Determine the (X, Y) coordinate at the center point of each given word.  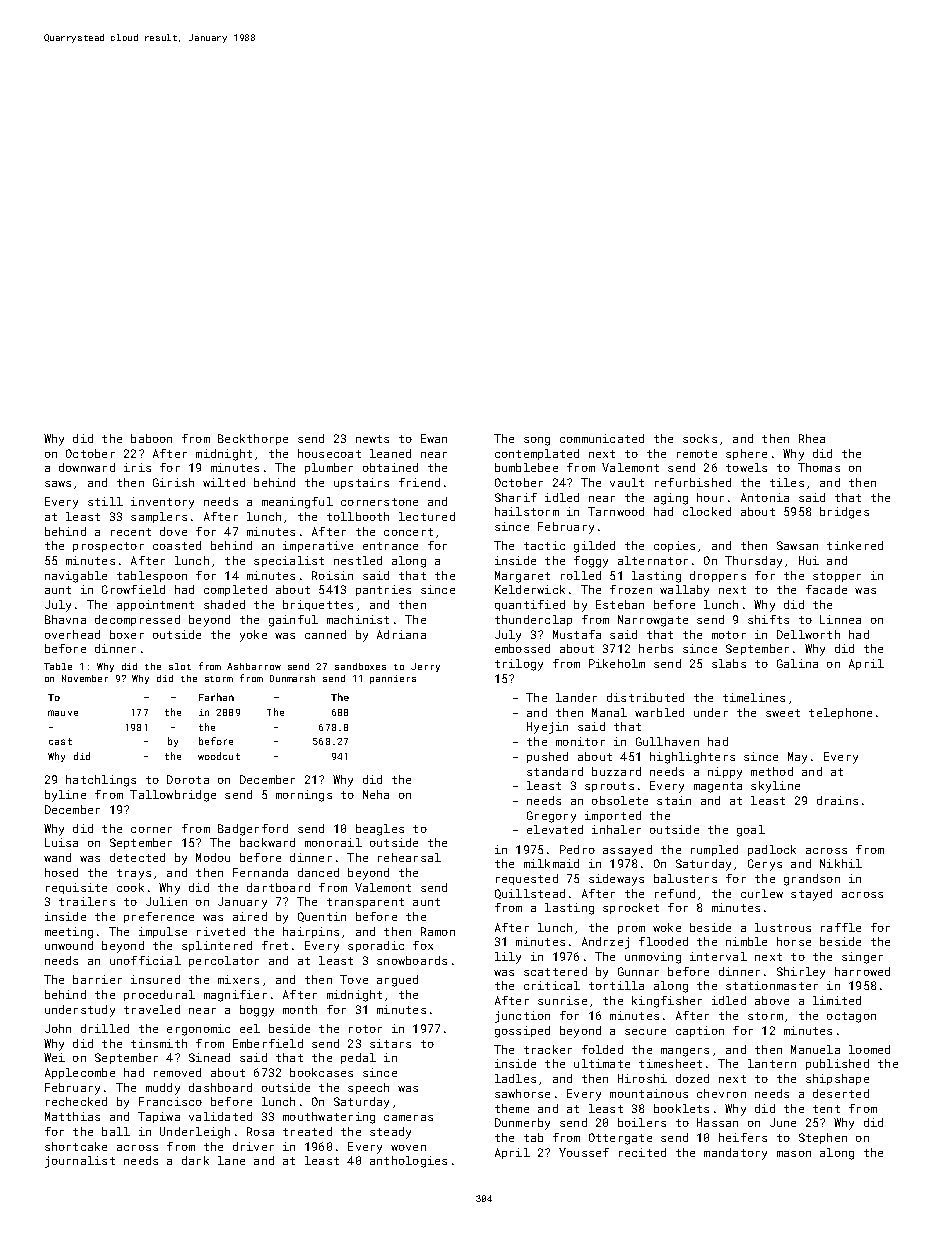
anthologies (408, 1162)
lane (231, 1160)
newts (372, 439)
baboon (151, 438)
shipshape (837, 1079)
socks (700, 438)
